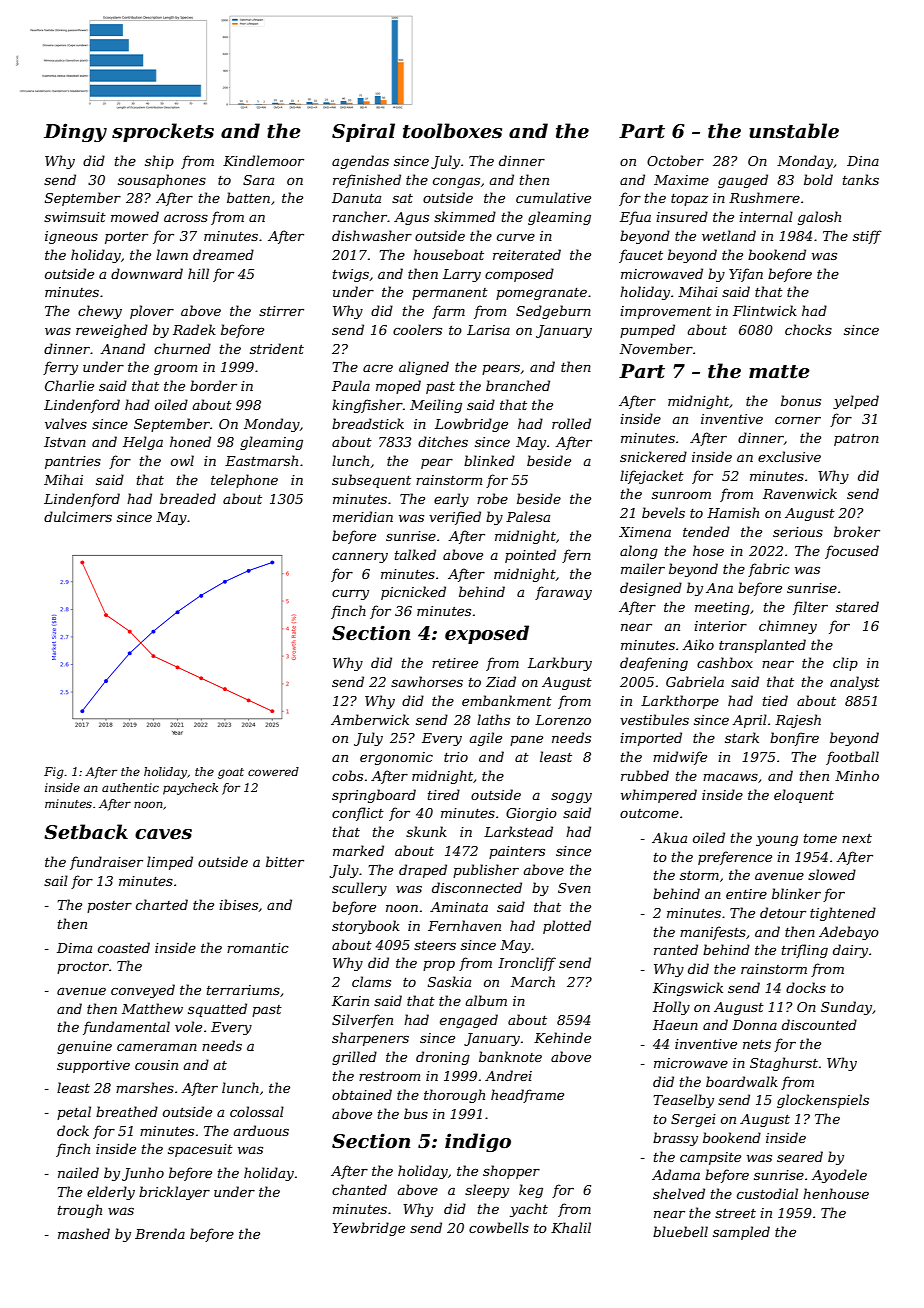  What do you see at coordinates (531, 1191) in the screenshot?
I see `keg` at bounding box center [531, 1191].
